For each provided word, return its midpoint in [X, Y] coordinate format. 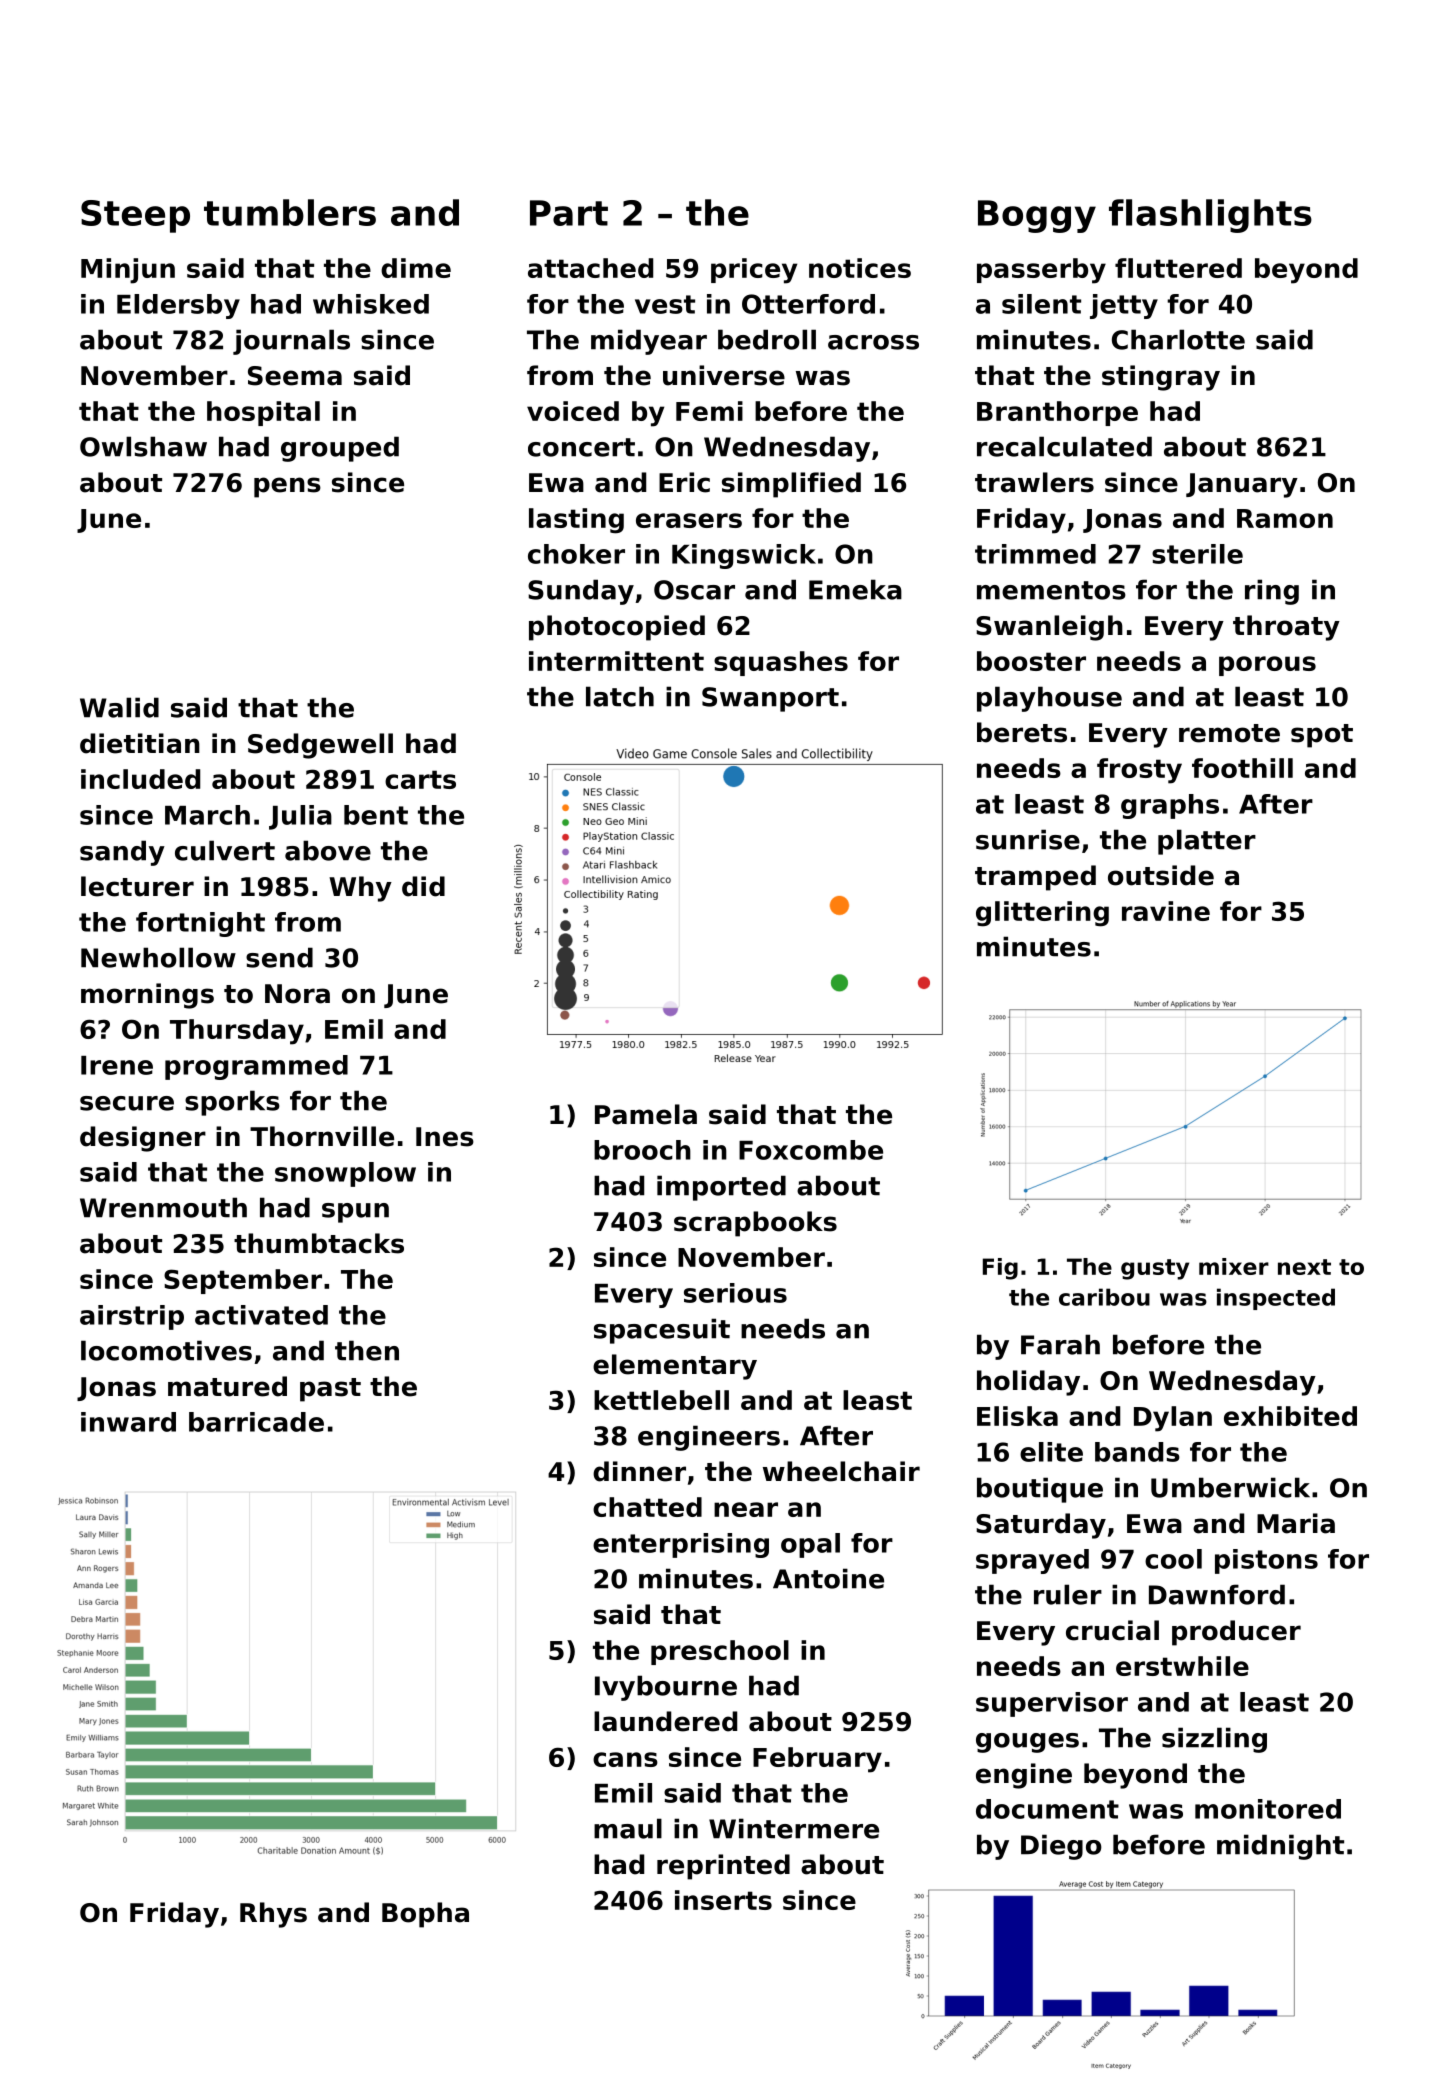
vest [665, 304]
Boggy [1037, 216]
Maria [1296, 1523]
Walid [119, 707]
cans [625, 1759]
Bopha [425, 1915]
